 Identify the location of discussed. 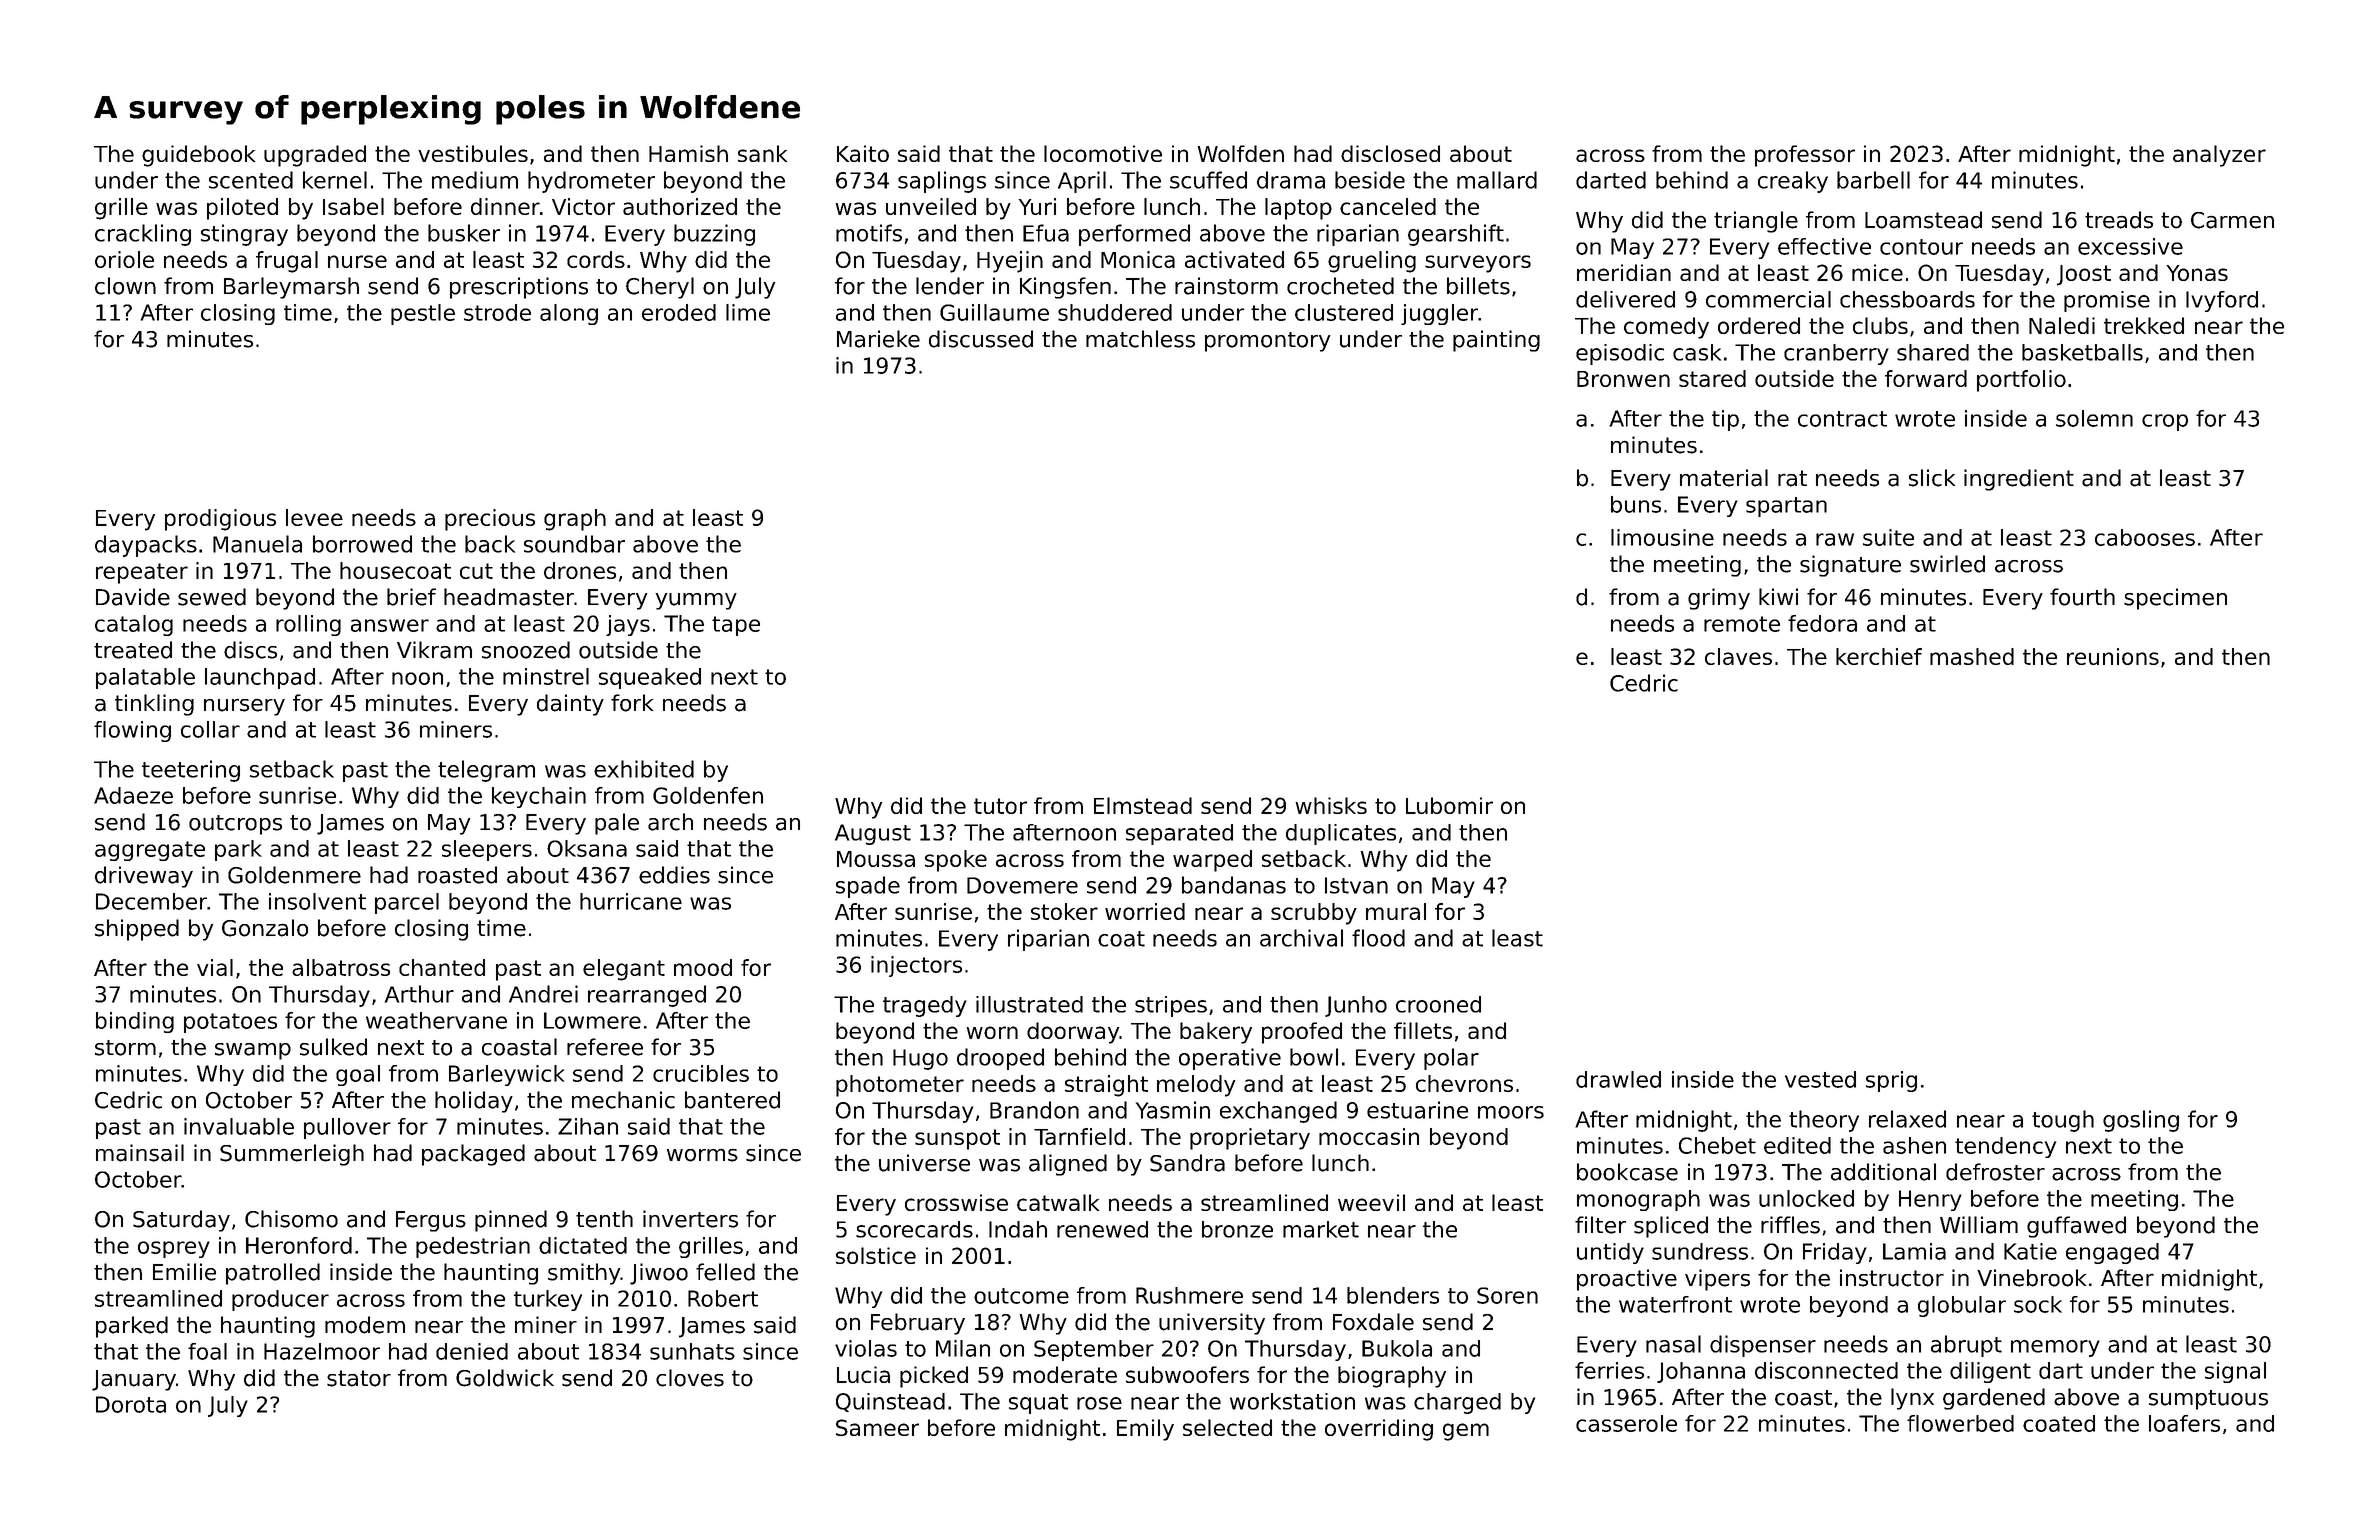
(981, 339).
